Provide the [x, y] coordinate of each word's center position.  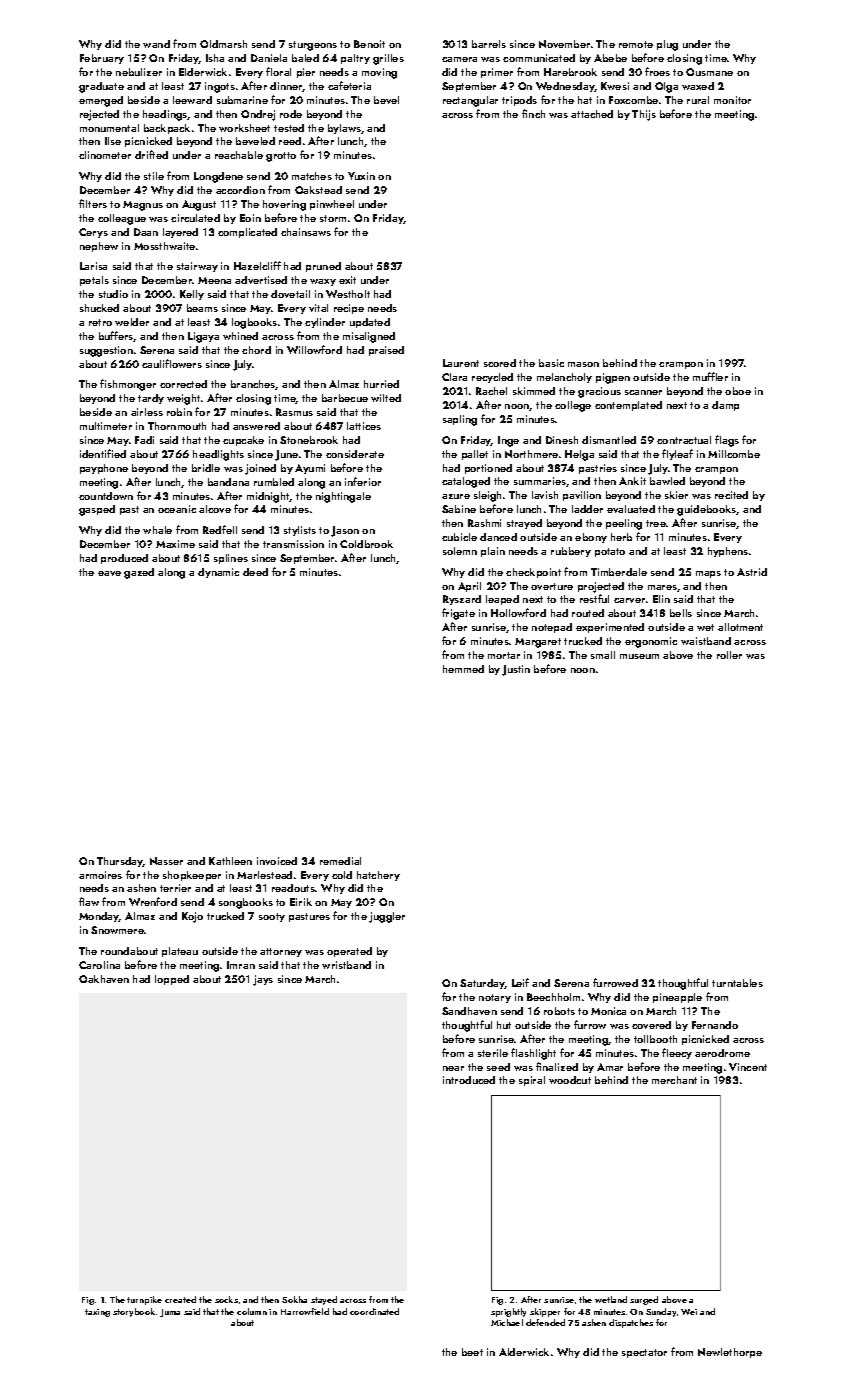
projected [601, 587]
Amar [610, 1067]
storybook [134, 1312]
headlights [218, 455]
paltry [355, 59]
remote [636, 44]
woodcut [570, 1080]
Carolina [99, 965]
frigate [458, 614]
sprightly [508, 1312]
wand [156, 44]
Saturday [482, 984]
